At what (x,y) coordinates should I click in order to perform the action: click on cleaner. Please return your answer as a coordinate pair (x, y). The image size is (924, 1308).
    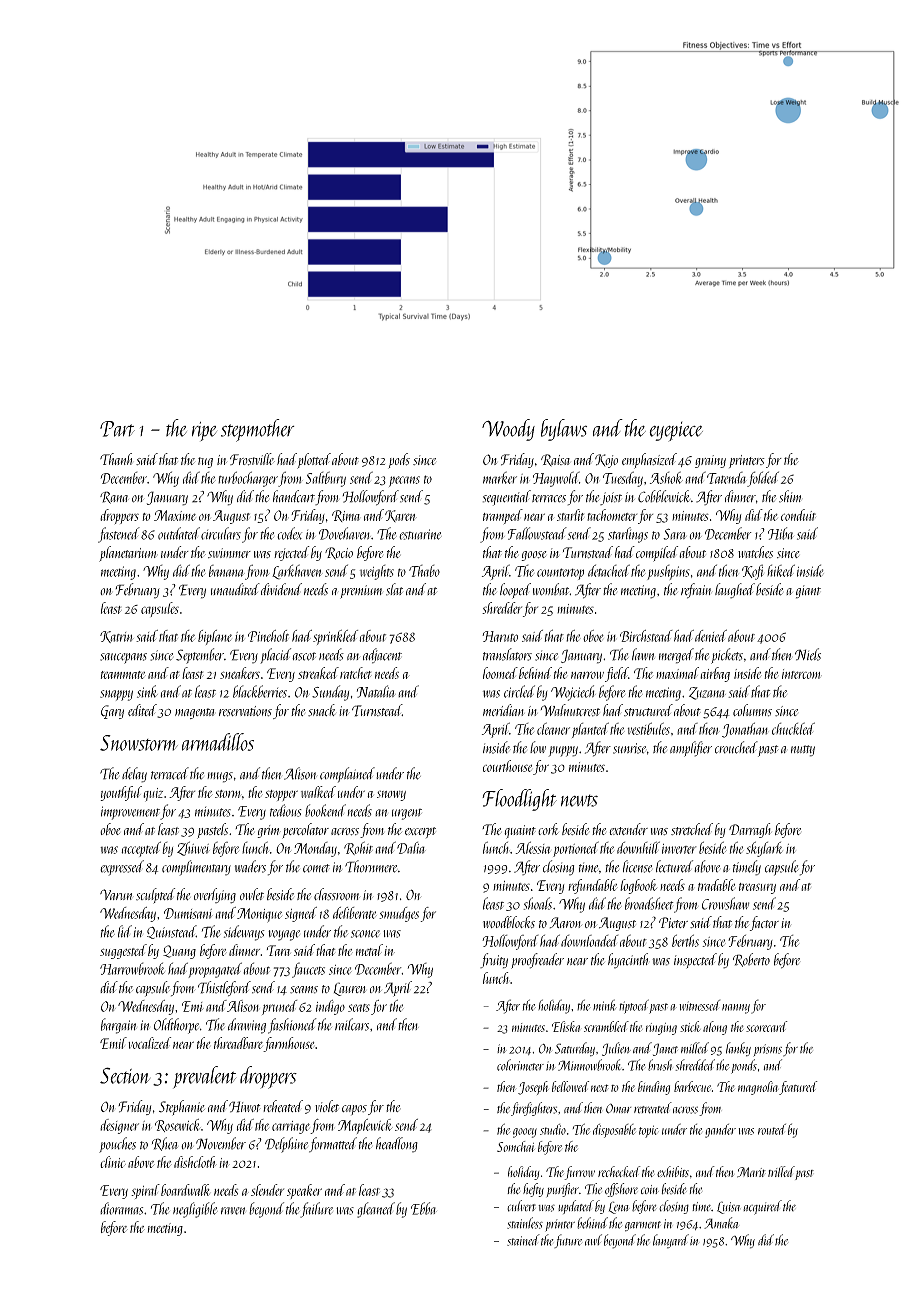
    Looking at the image, I should click on (553, 728).
